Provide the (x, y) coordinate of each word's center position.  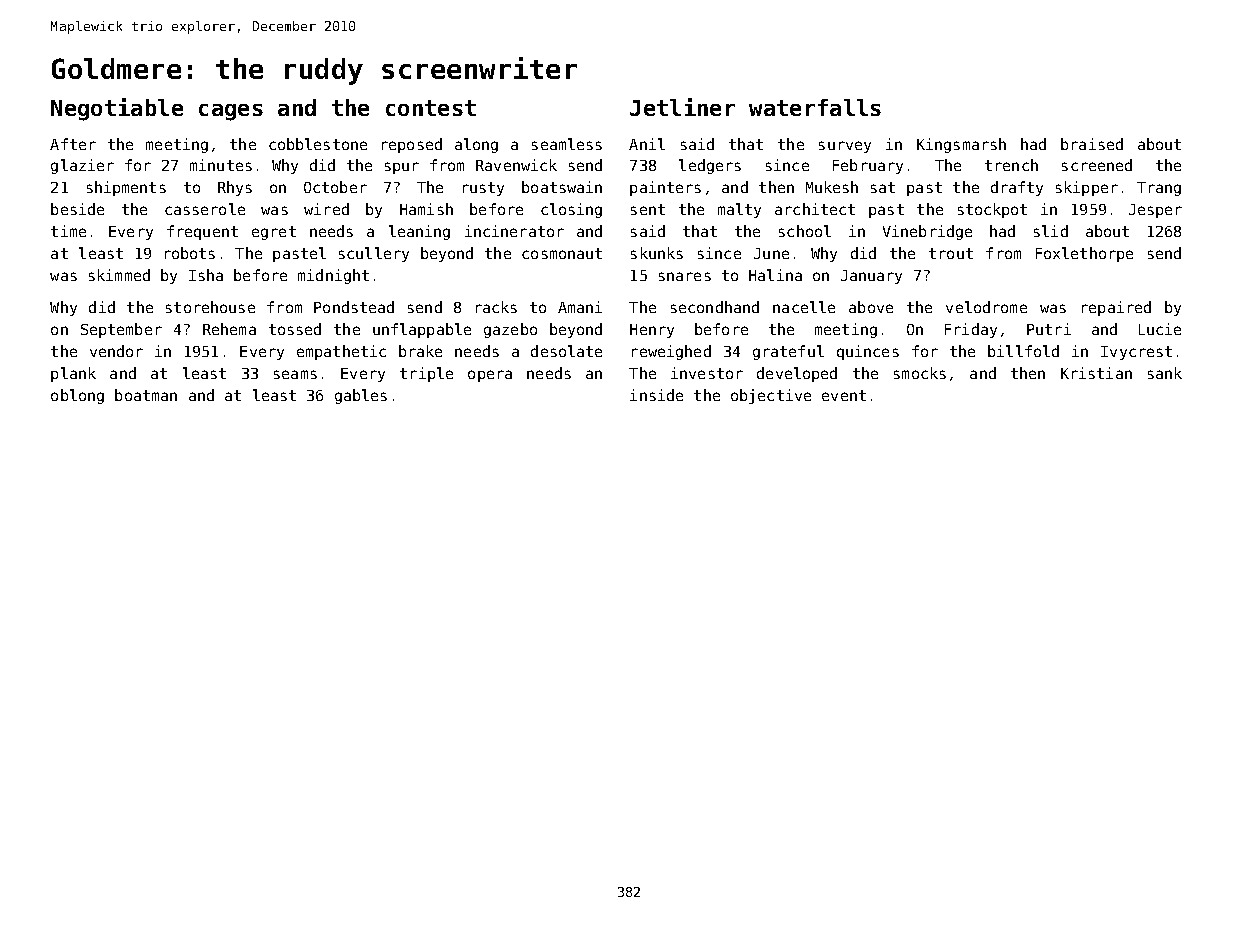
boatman (146, 395)
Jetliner (682, 107)
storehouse (210, 307)
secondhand (715, 307)
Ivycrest (1136, 353)
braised (1092, 144)
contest (431, 108)
